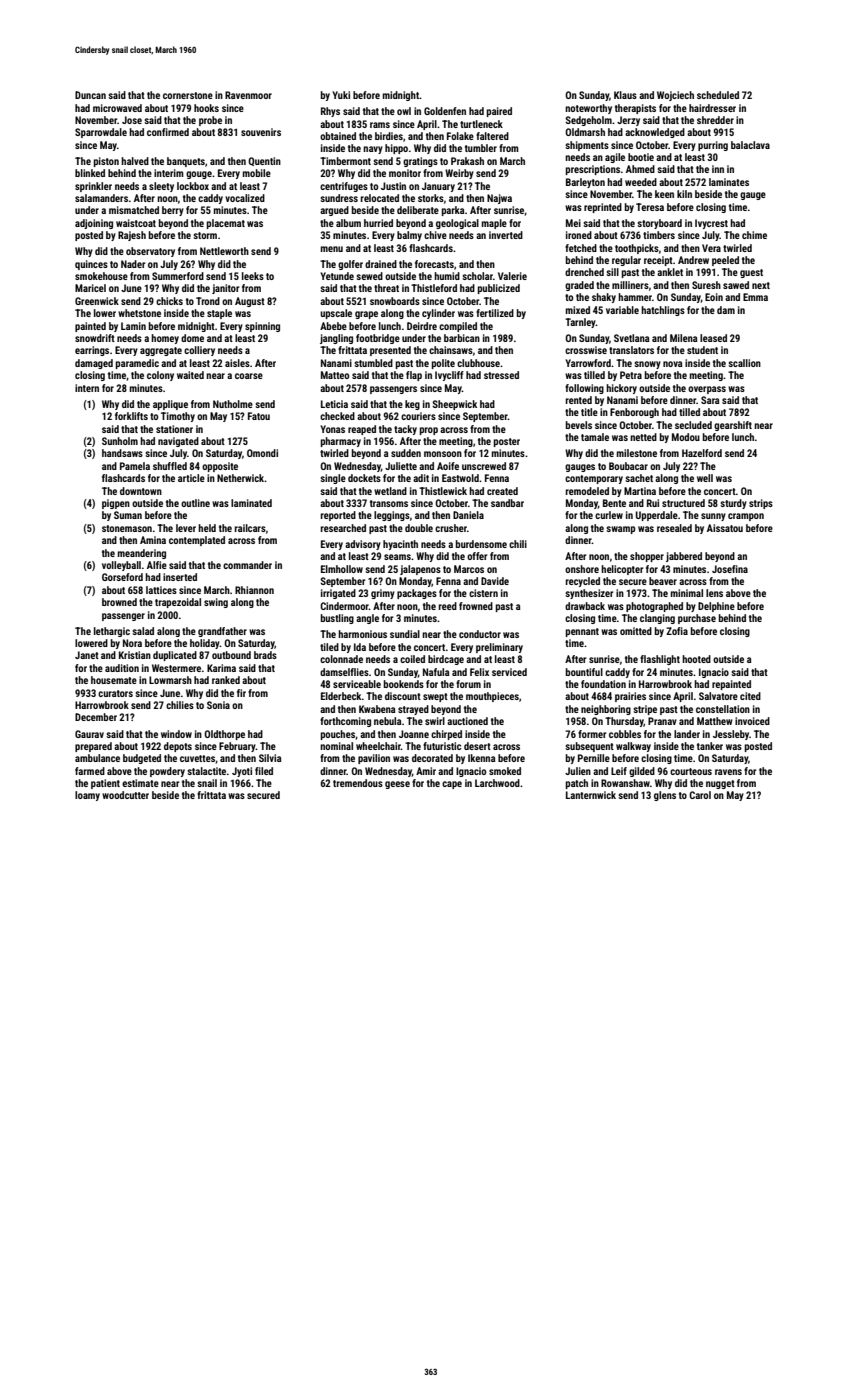 The image size is (849, 1400). Describe the element at coordinates (716, 607) in the document. I see `Delphine` at that location.
